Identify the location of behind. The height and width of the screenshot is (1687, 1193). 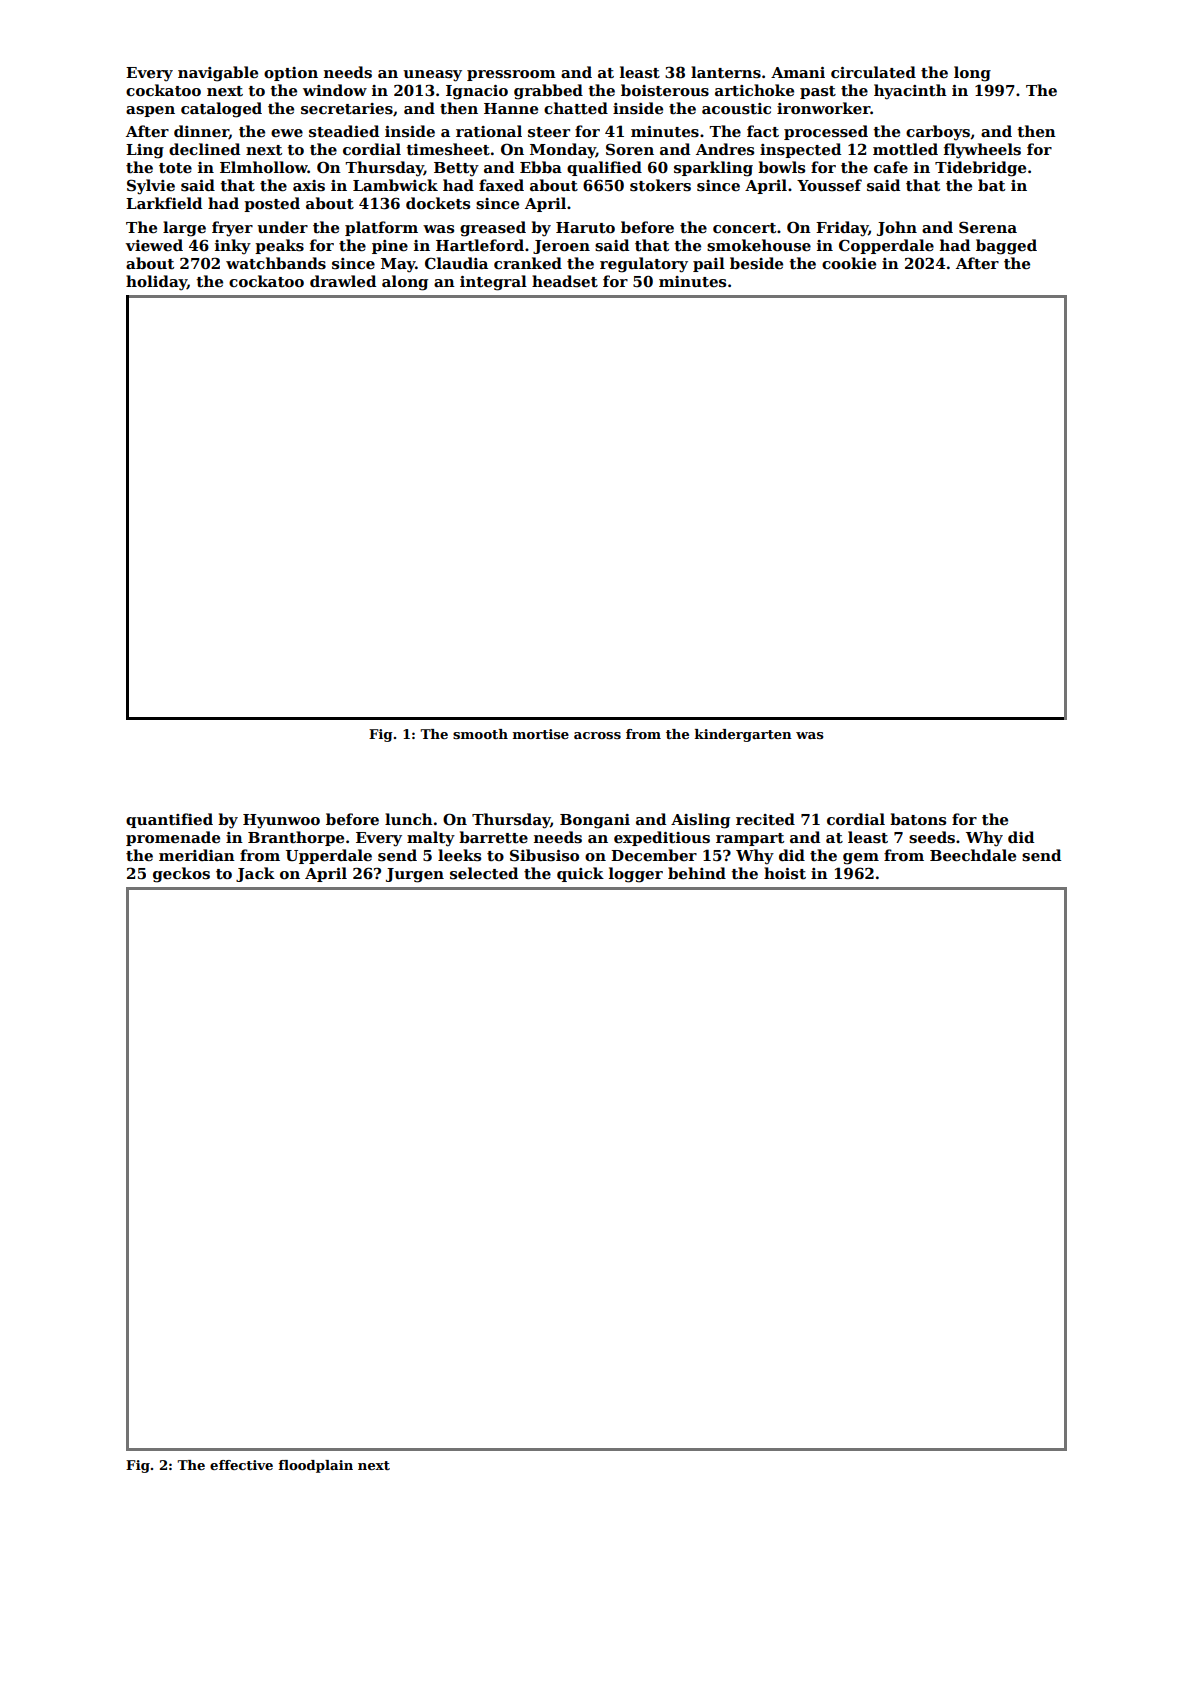
(697, 873).
